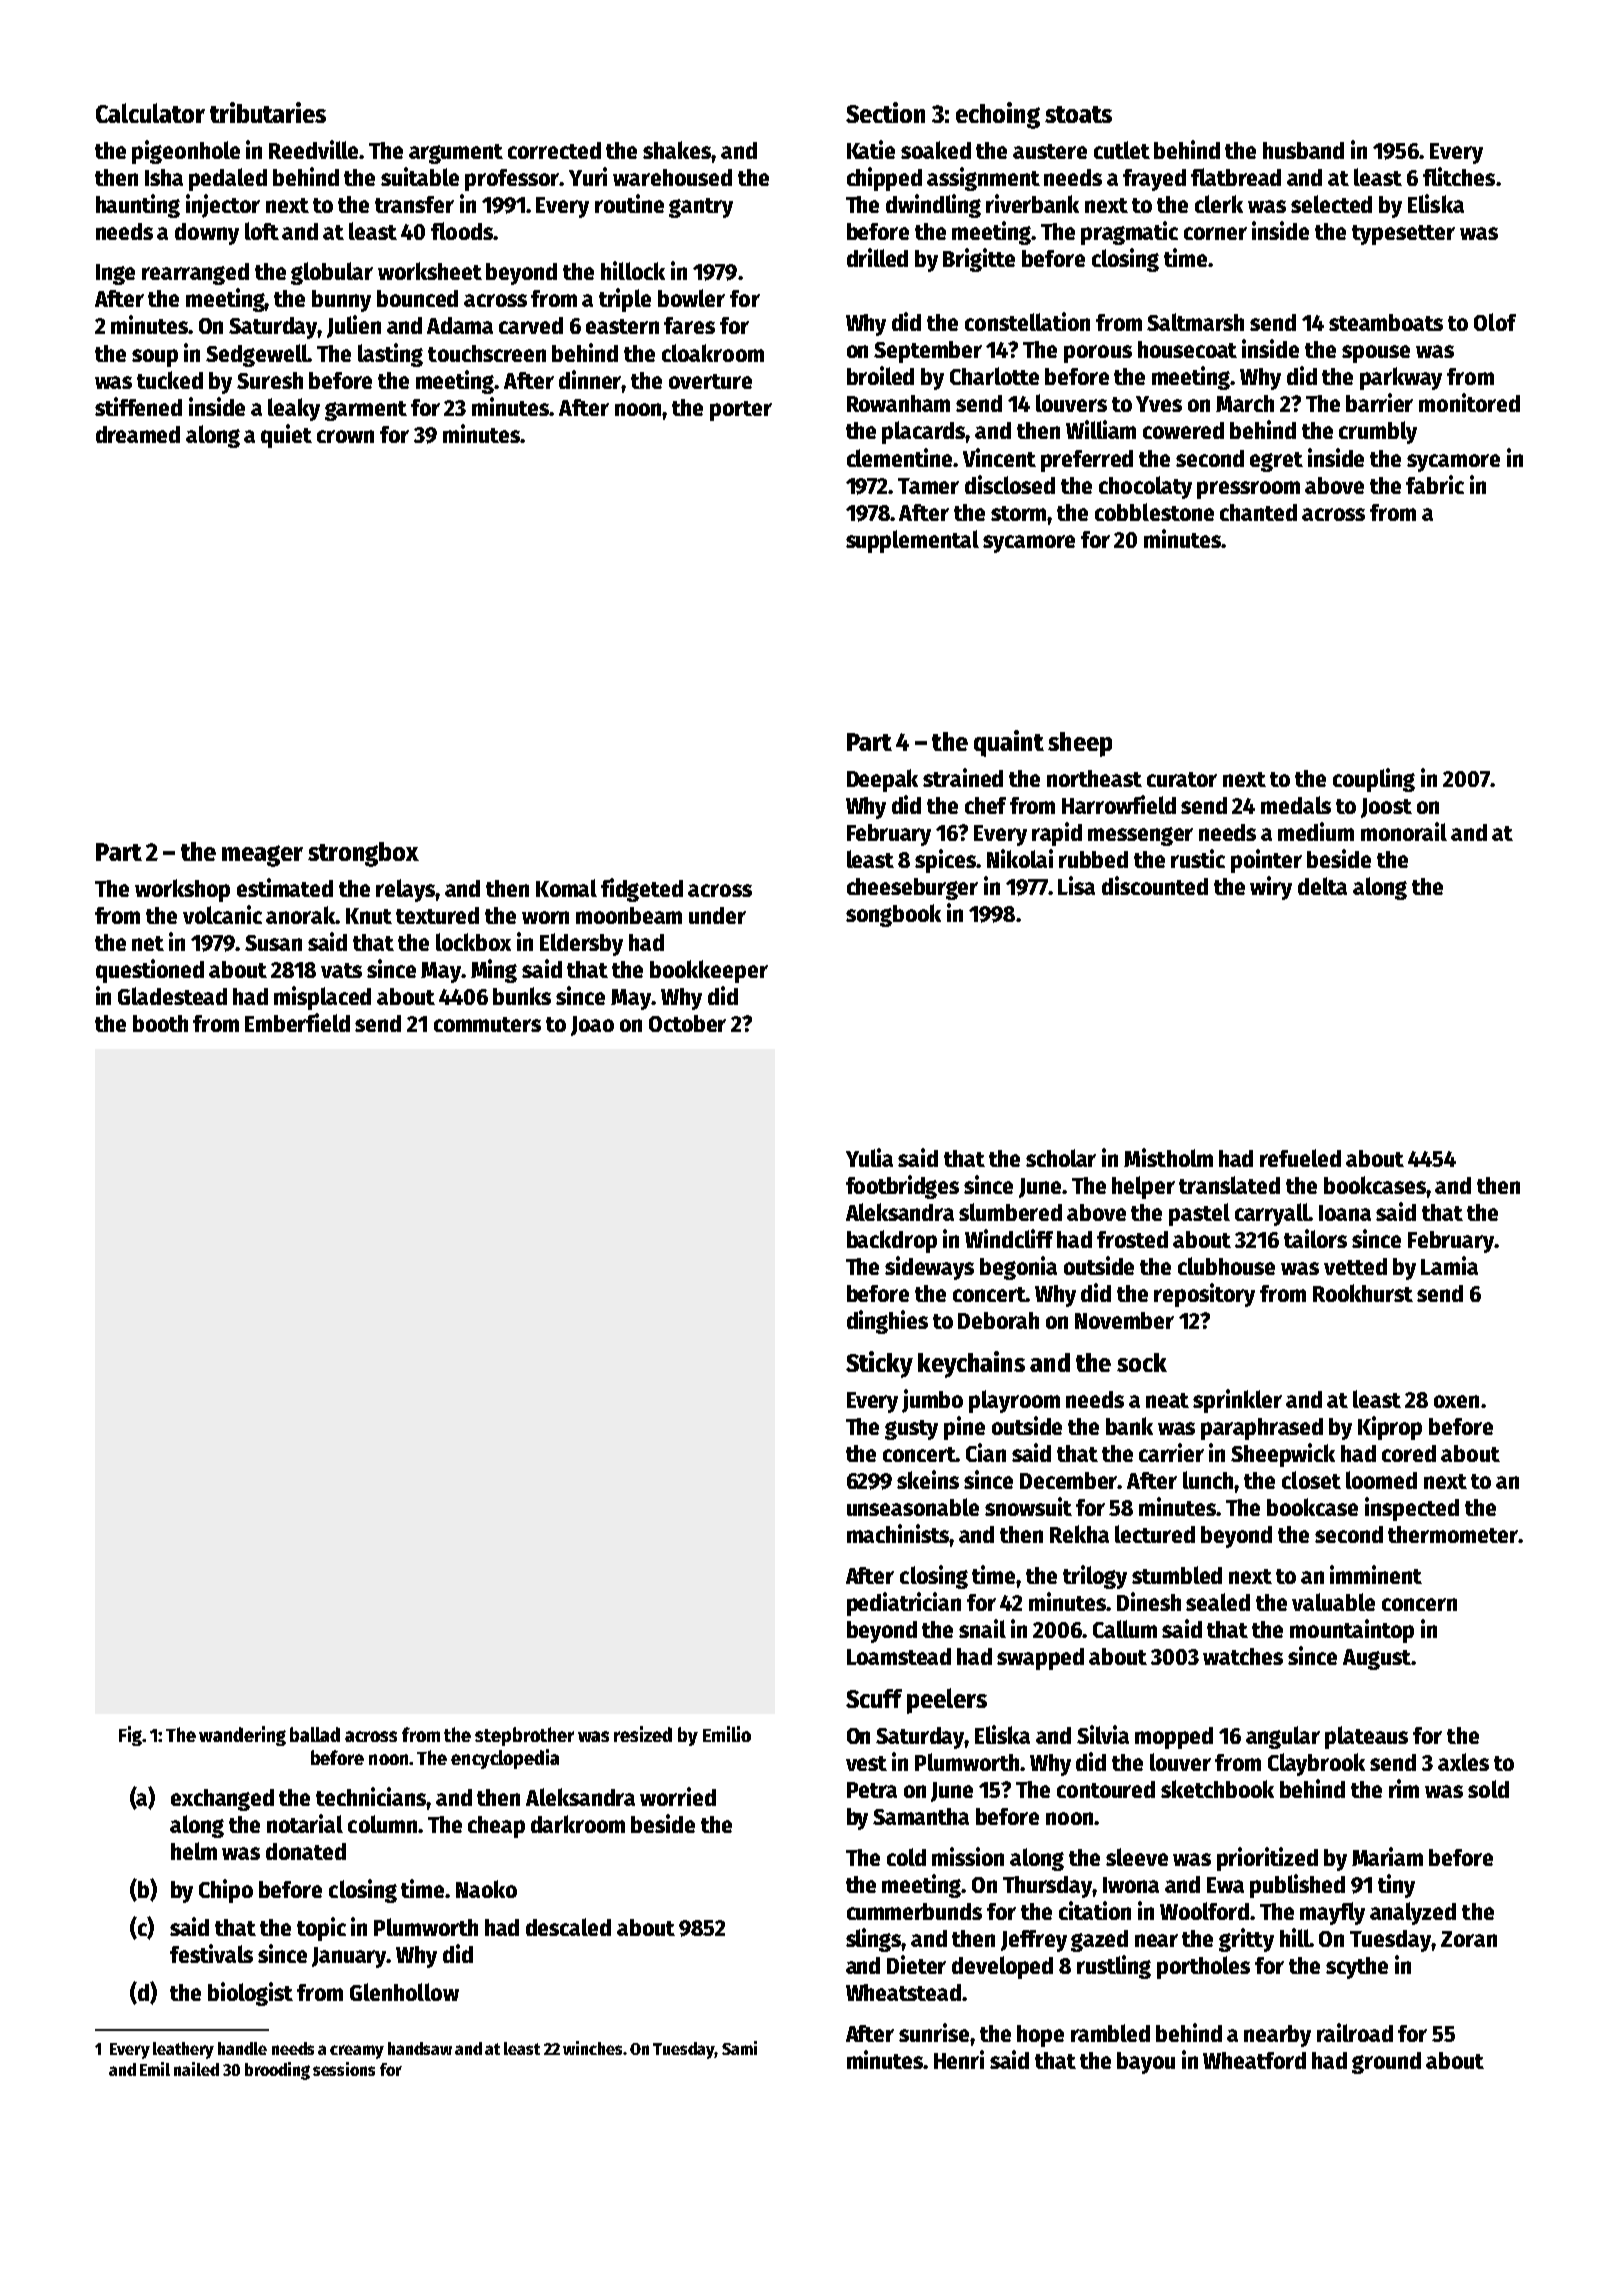 Image resolution: width=1620 pixels, height=2292 pixels. Describe the element at coordinates (592, 2048) in the screenshot. I see `winches` at that location.
